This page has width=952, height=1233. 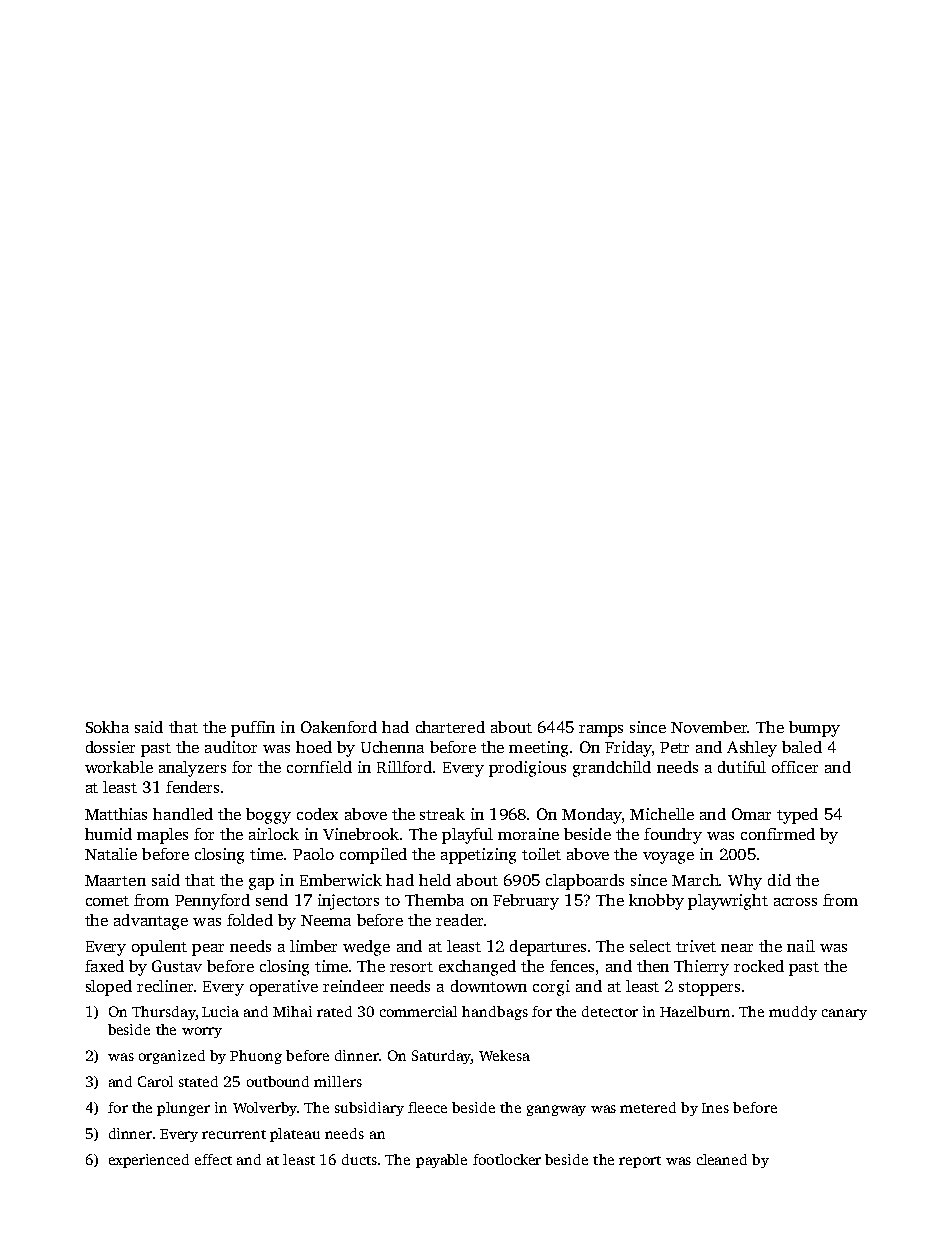 I want to click on experienced, so click(x=149, y=1161).
